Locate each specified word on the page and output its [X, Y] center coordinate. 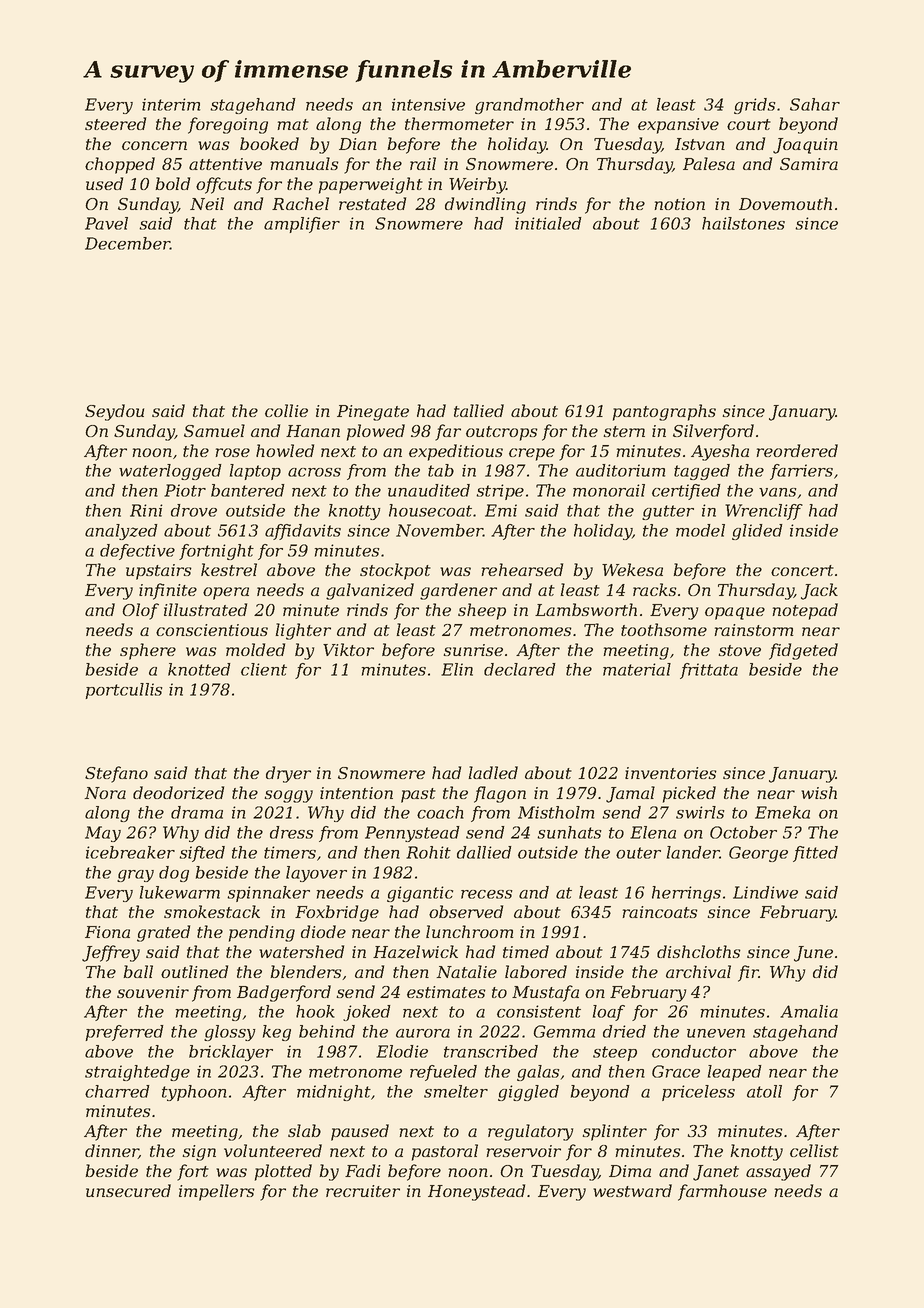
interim [171, 104]
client [264, 669]
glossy [229, 1033]
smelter [456, 1091]
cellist [814, 1150]
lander [693, 852]
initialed [548, 223]
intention [356, 793]
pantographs [664, 412]
